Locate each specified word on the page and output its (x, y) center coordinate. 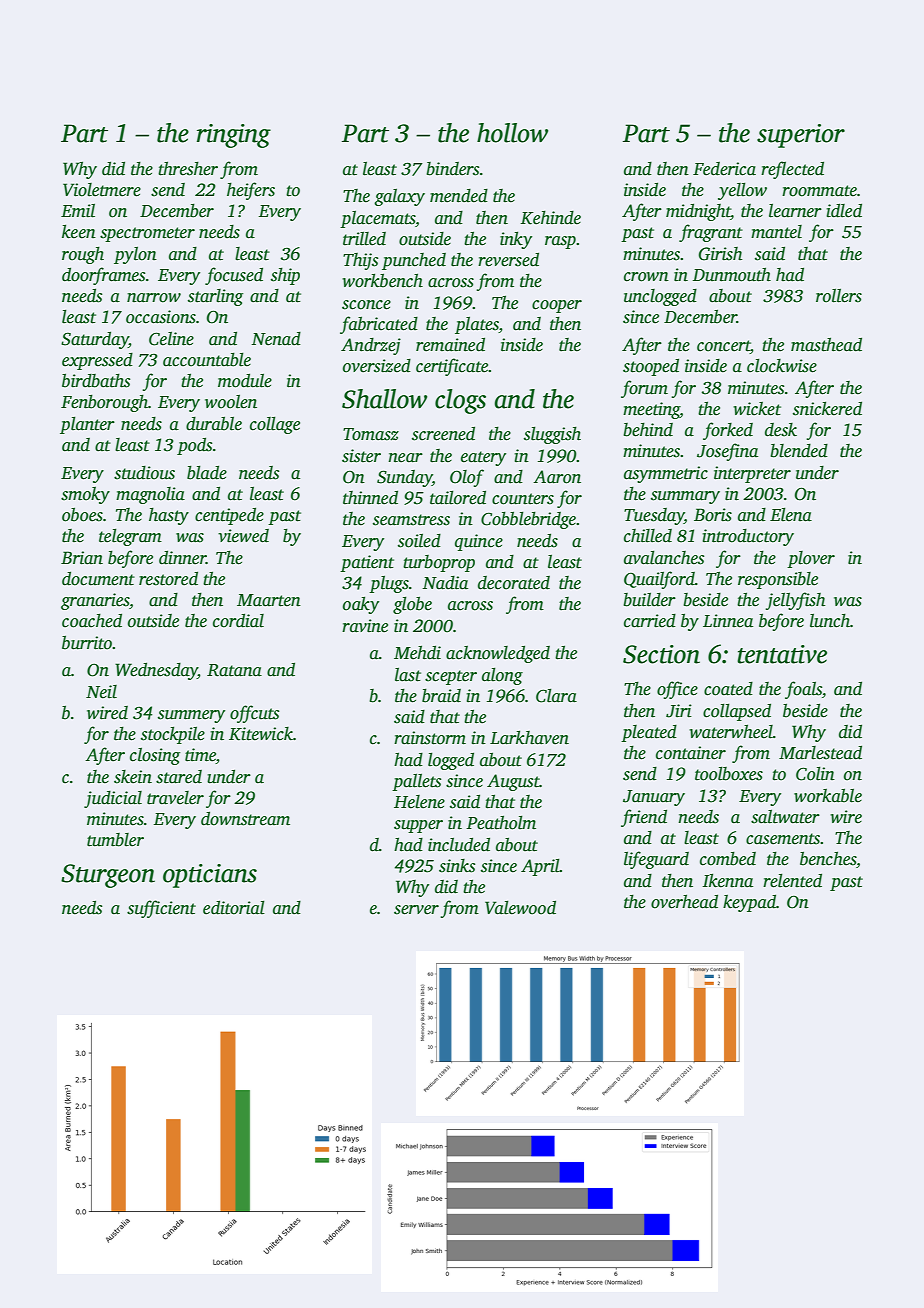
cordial (238, 621)
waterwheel (731, 732)
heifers (251, 191)
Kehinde (550, 218)
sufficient (161, 909)
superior (801, 136)
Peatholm (501, 823)
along (502, 676)
